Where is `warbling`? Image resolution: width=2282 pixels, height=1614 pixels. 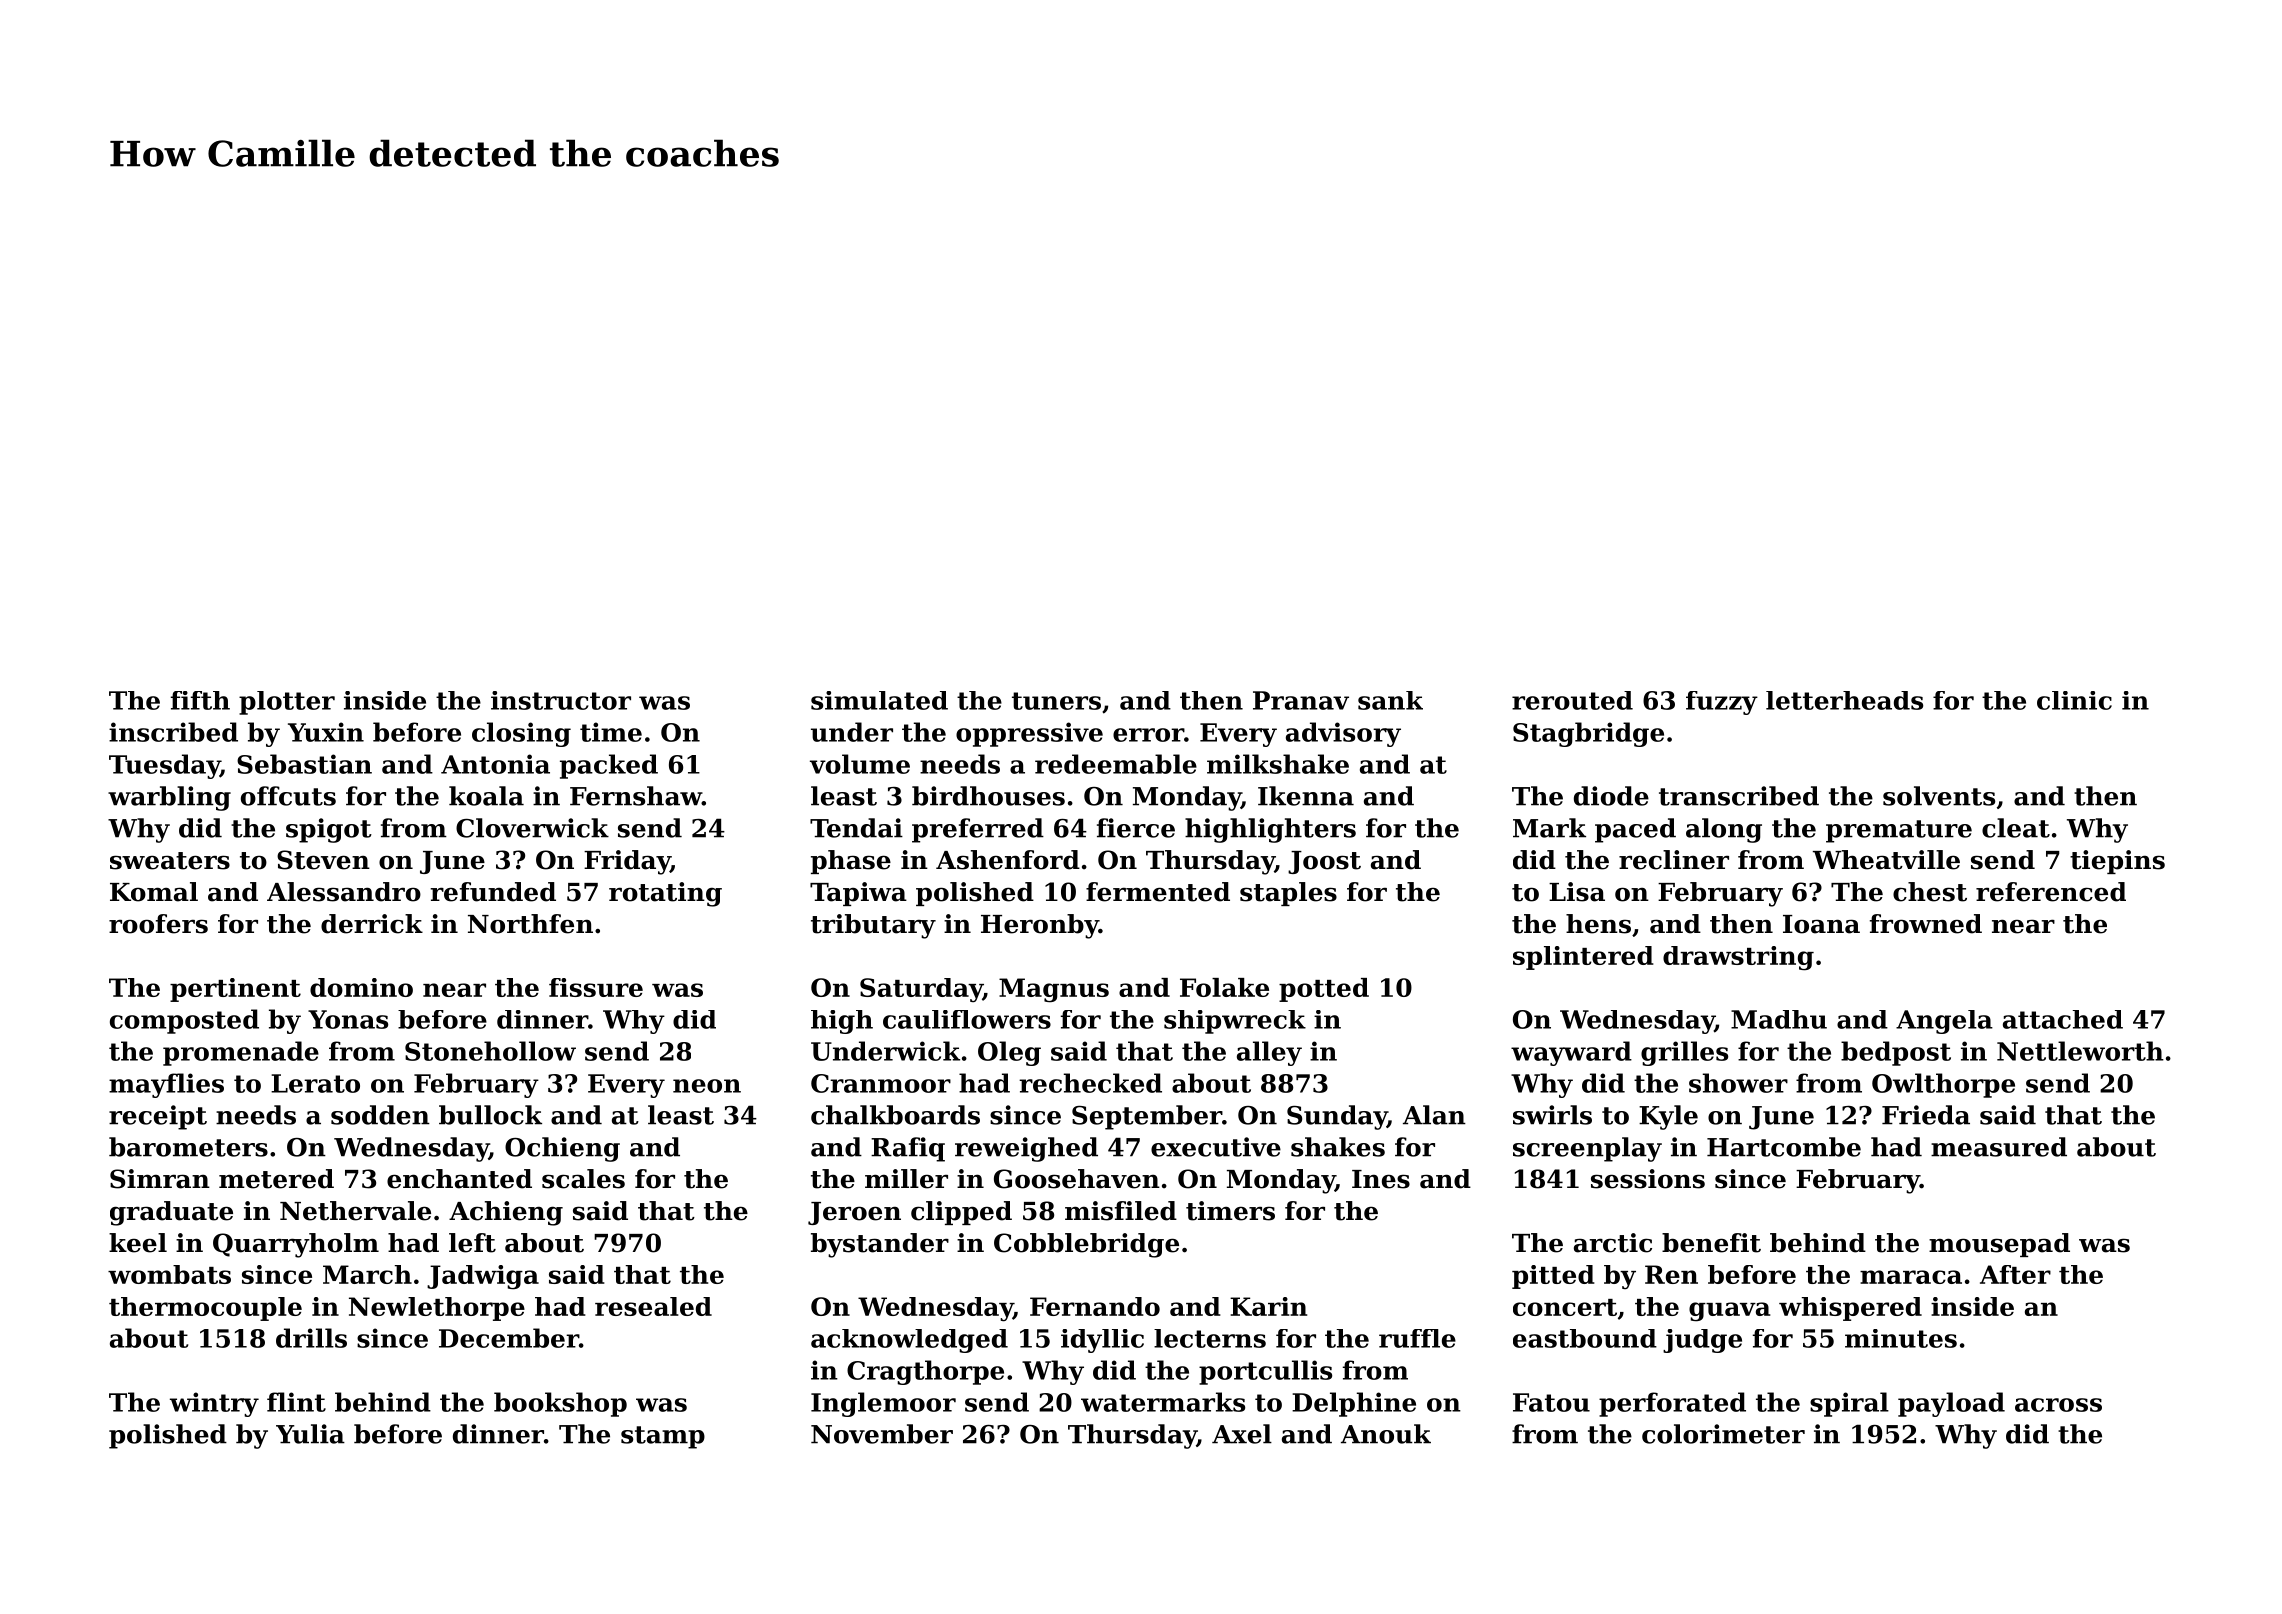
warbling is located at coordinates (169, 798).
